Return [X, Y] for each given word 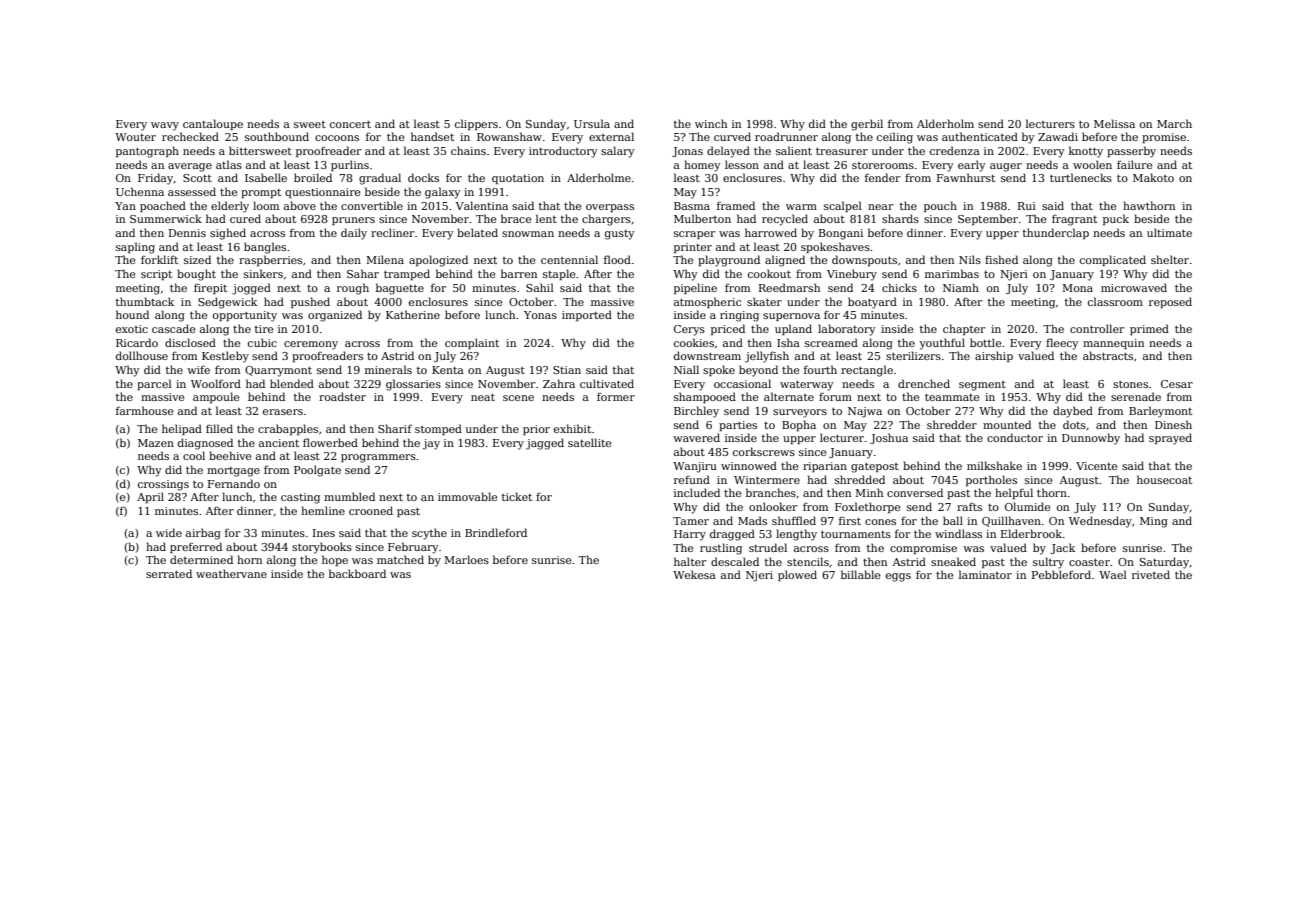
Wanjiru [695, 467]
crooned [371, 510]
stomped [438, 429]
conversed [915, 492]
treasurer [842, 151]
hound [132, 314]
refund [692, 479]
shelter [1170, 259]
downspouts [864, 260]
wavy [165, 126]
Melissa [1114, 123]
